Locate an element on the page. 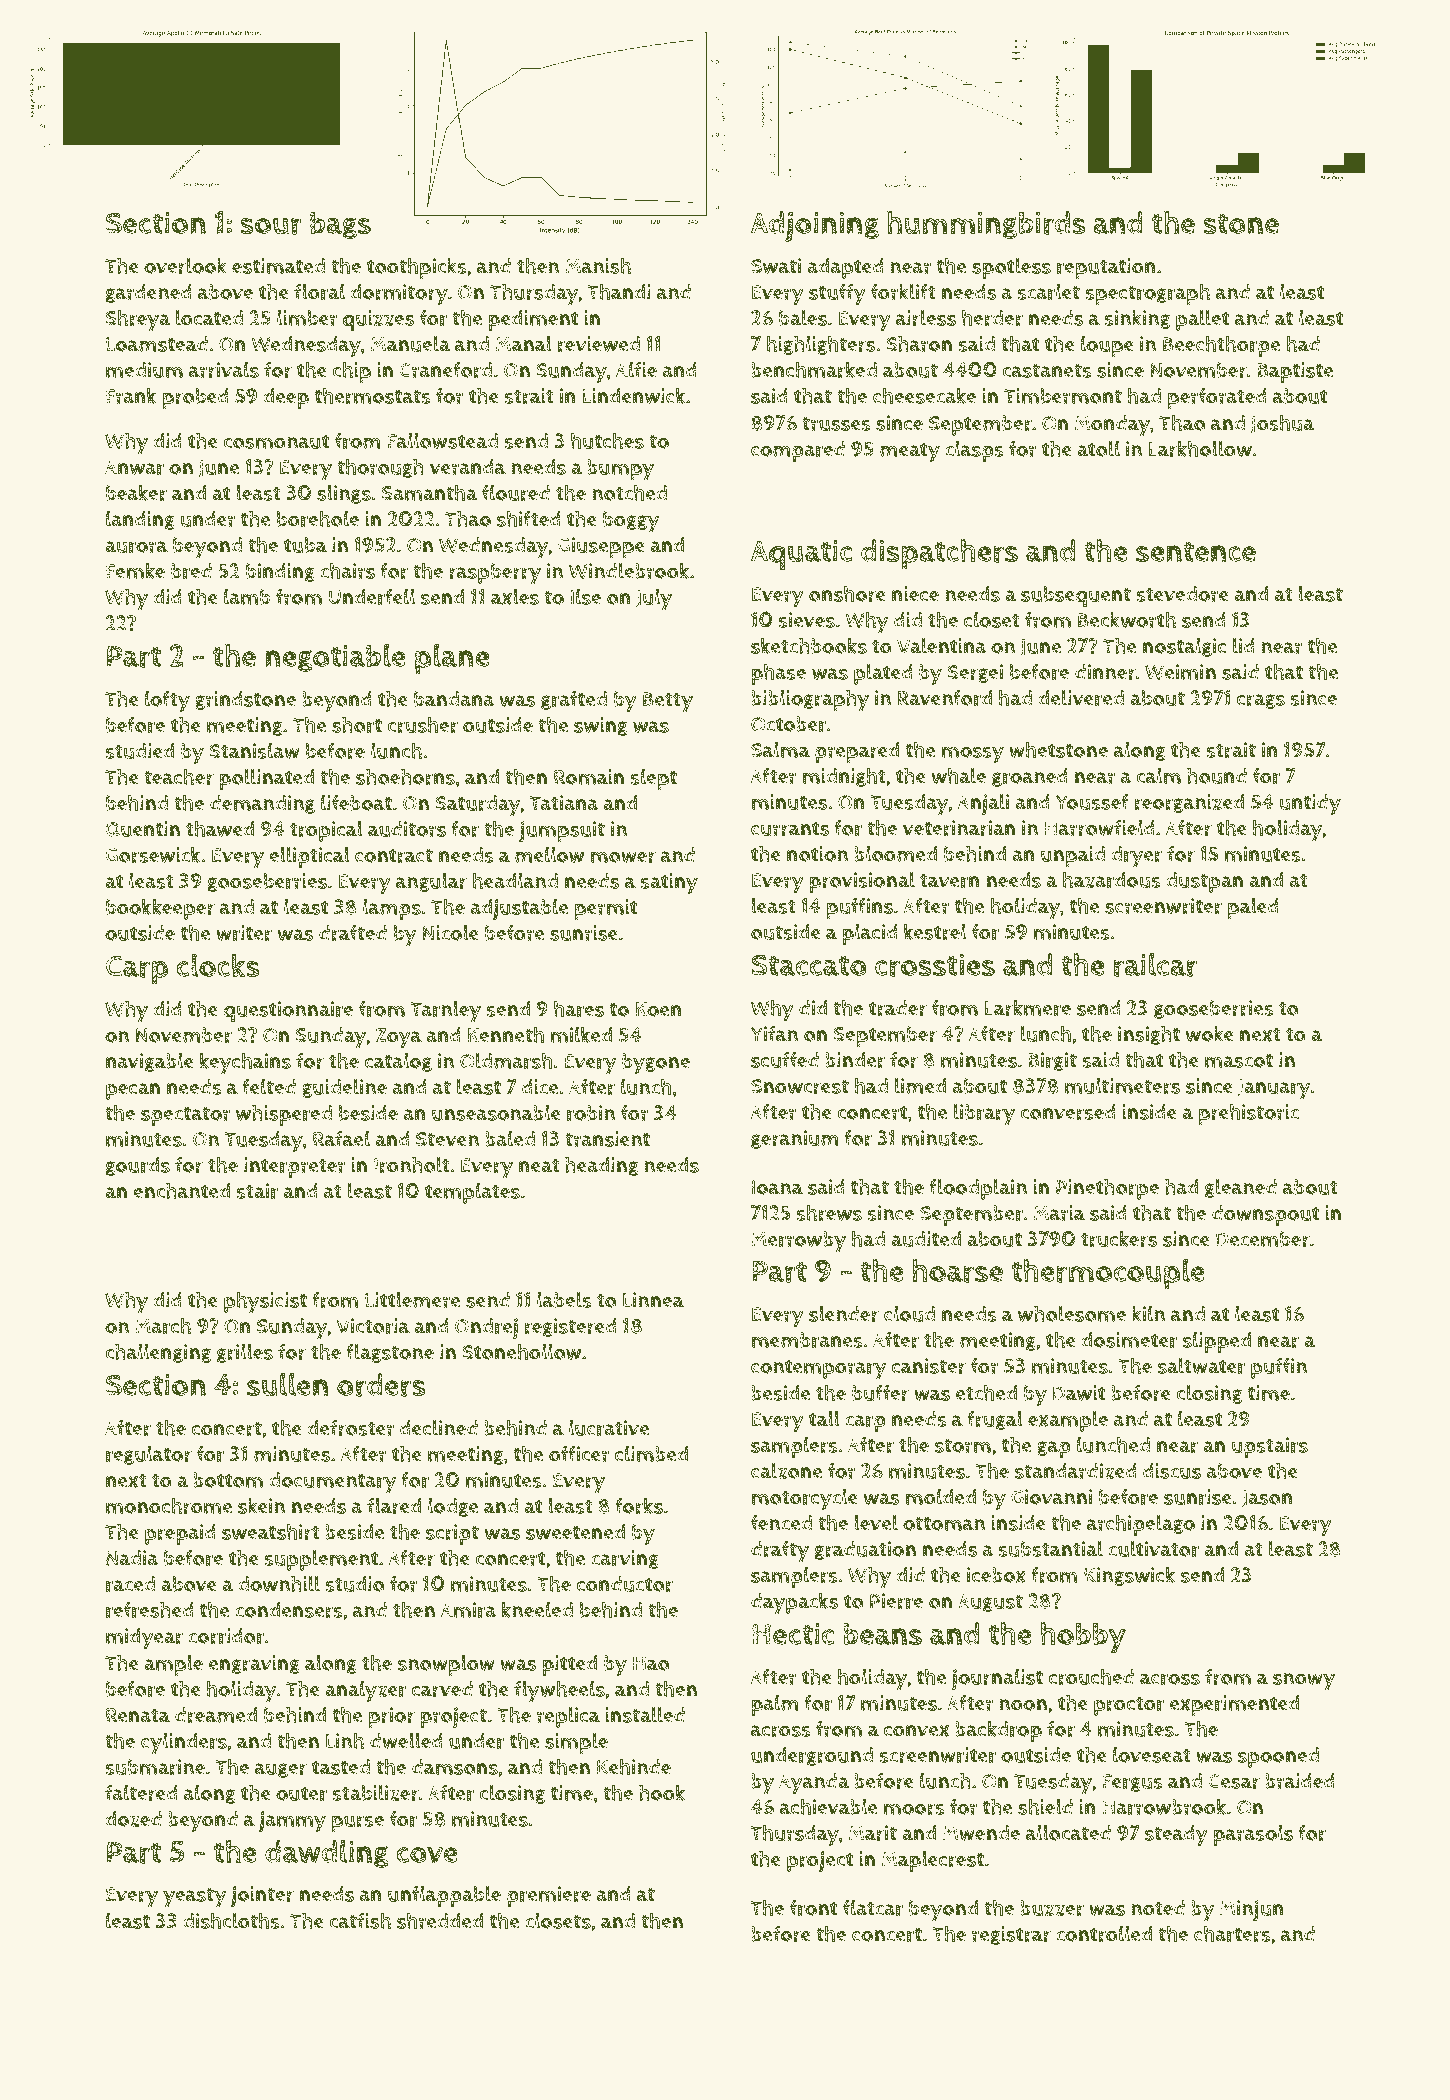 This page has height=2100, width=1450. orders is located at coordinates (381, 1385).
